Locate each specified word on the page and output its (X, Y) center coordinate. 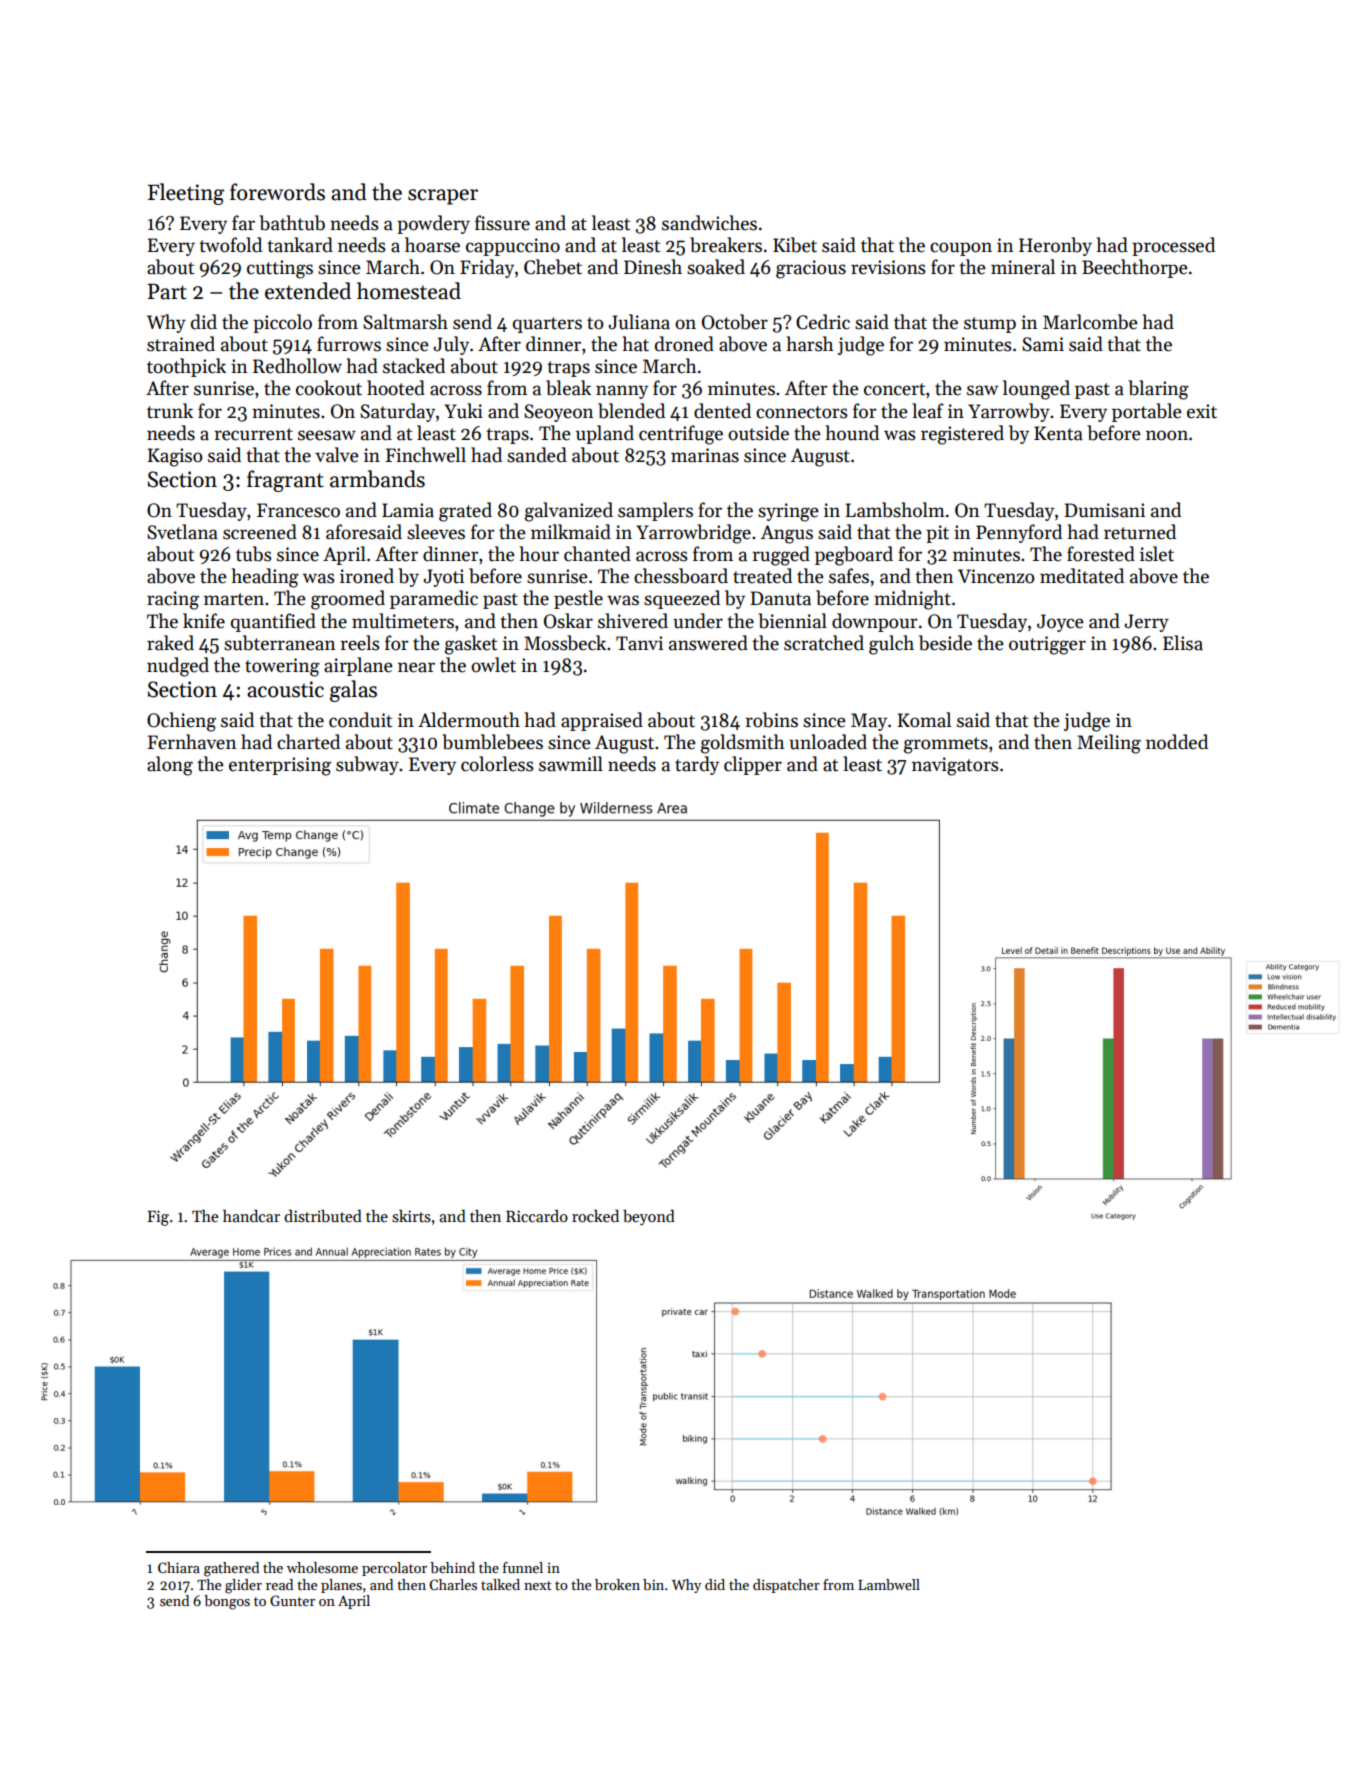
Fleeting (186, 194)
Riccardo (537, 1216)
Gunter (292, 1600)
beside (945, 643)
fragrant (285, 481)
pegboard (854, 556)
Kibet (795, 245)
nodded (1177, 742)
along (170, 766)
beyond (649, 1218)
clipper (753, 765)
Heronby (1055, 246)
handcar (251, 1216)
